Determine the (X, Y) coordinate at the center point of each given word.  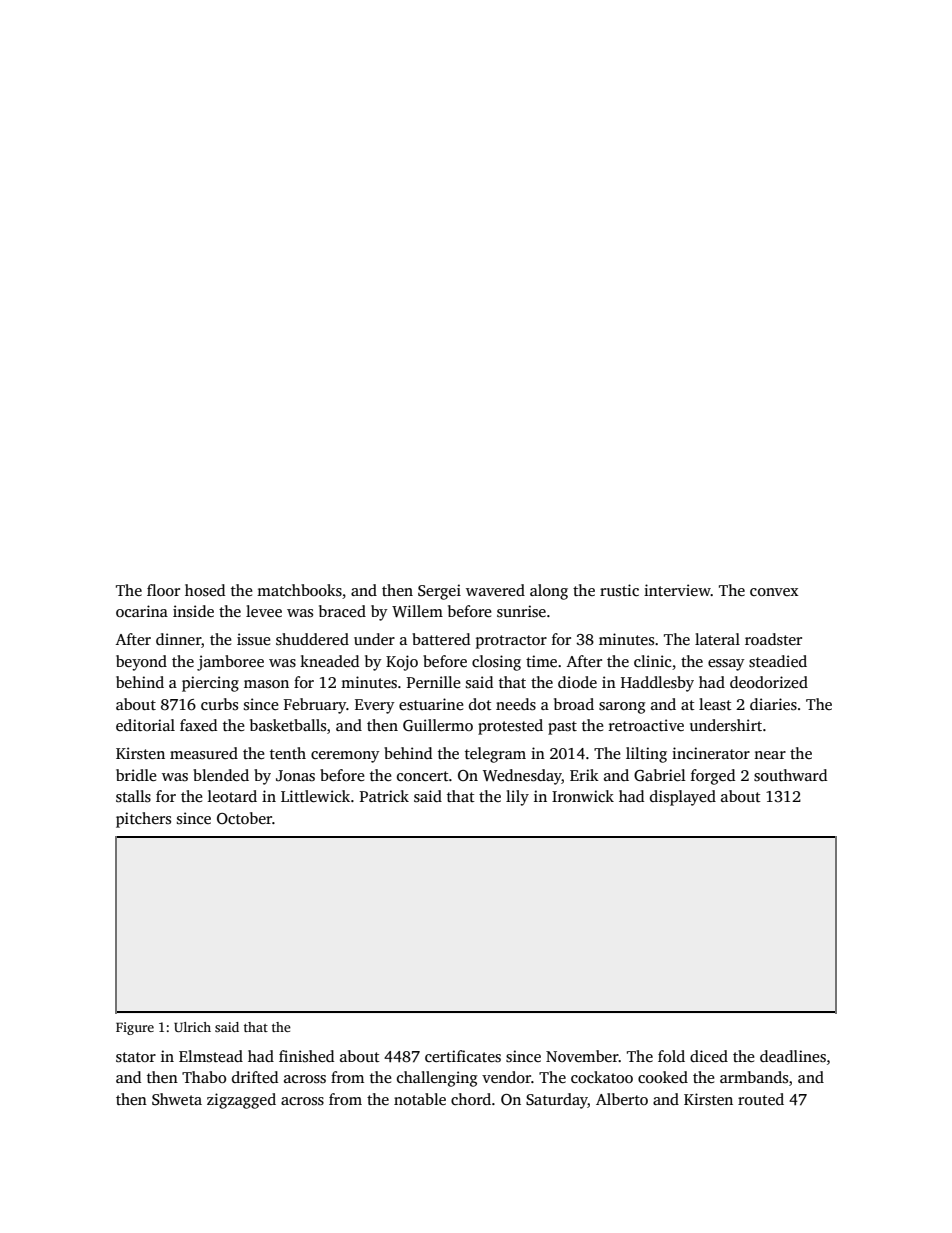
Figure (135, 1028)
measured (204, 753)
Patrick (384, 796)
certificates (463, 1056)
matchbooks (299, 590)
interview (677, 590)
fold (671, 1056)
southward (790, 775)
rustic (619, 590)
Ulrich (192, 1027)
